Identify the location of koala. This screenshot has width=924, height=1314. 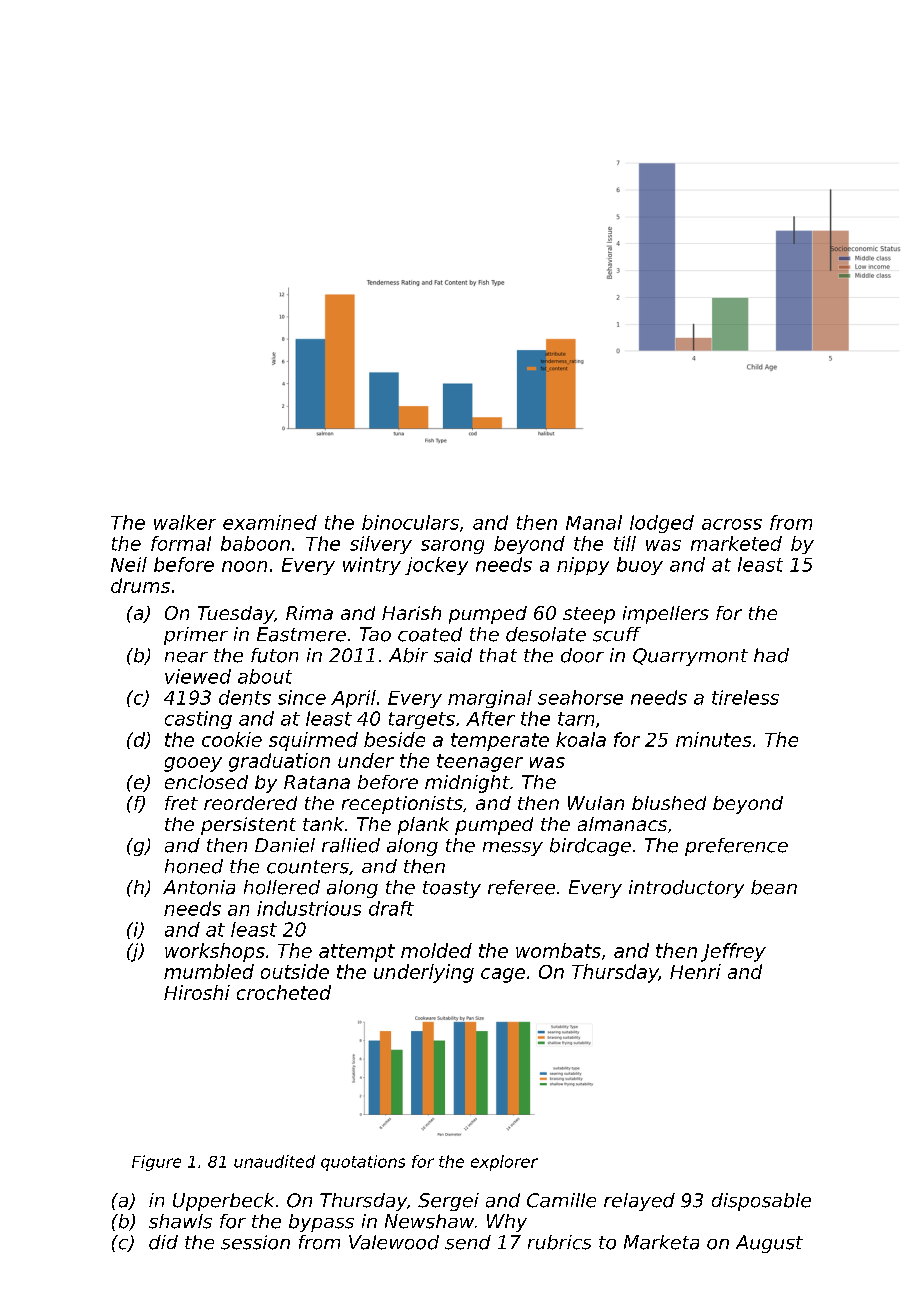
(581, 739).
